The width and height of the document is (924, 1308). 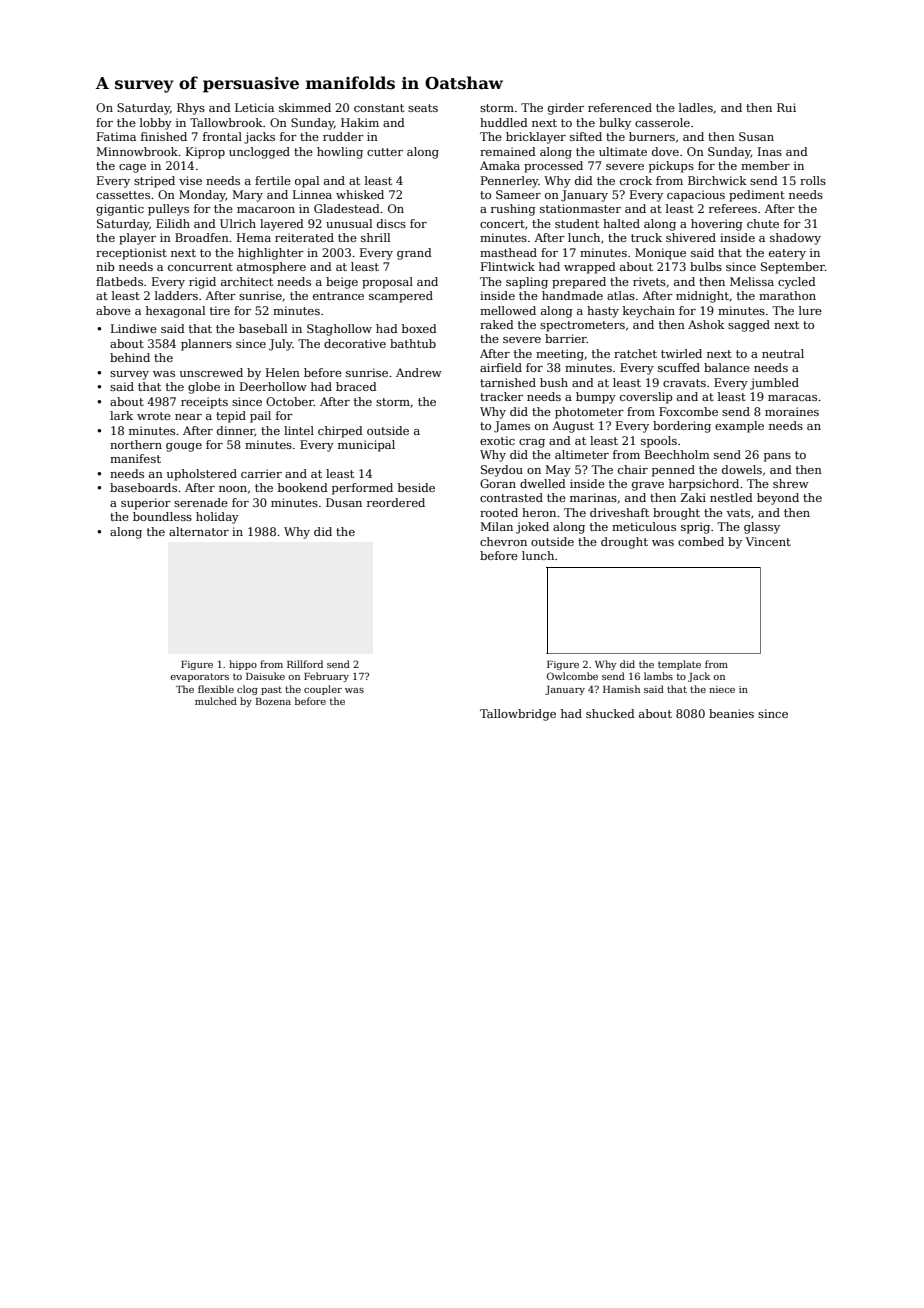 I want to click on template, so click(x=679, y=665).
